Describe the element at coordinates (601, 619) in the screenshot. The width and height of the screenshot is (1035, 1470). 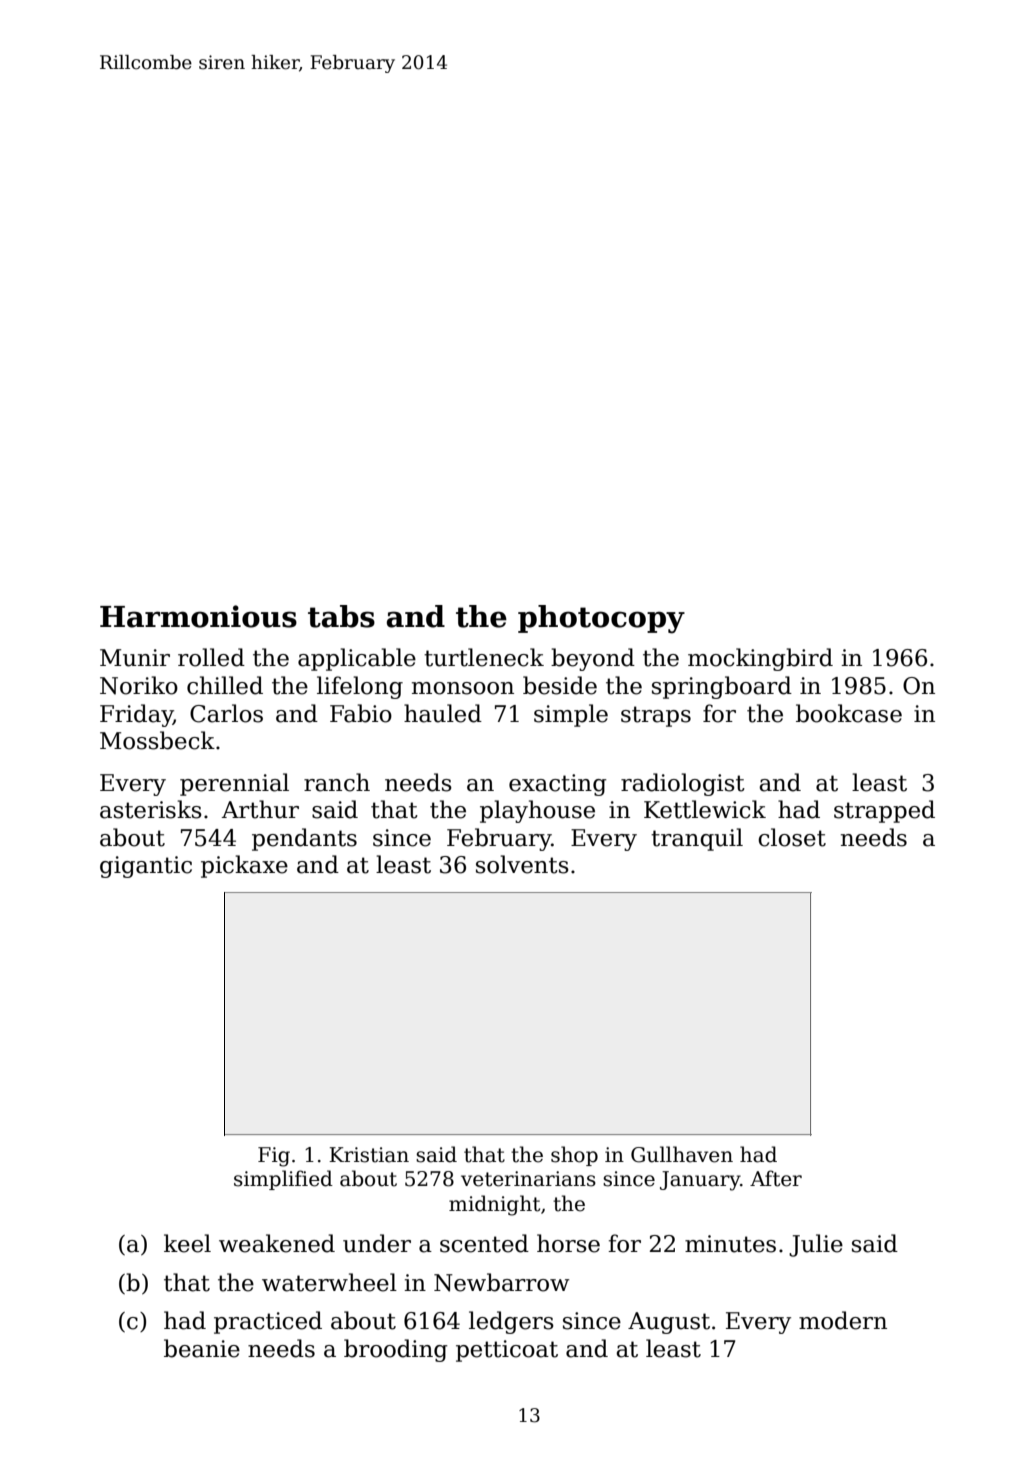
I see `photocopy` at that location.
